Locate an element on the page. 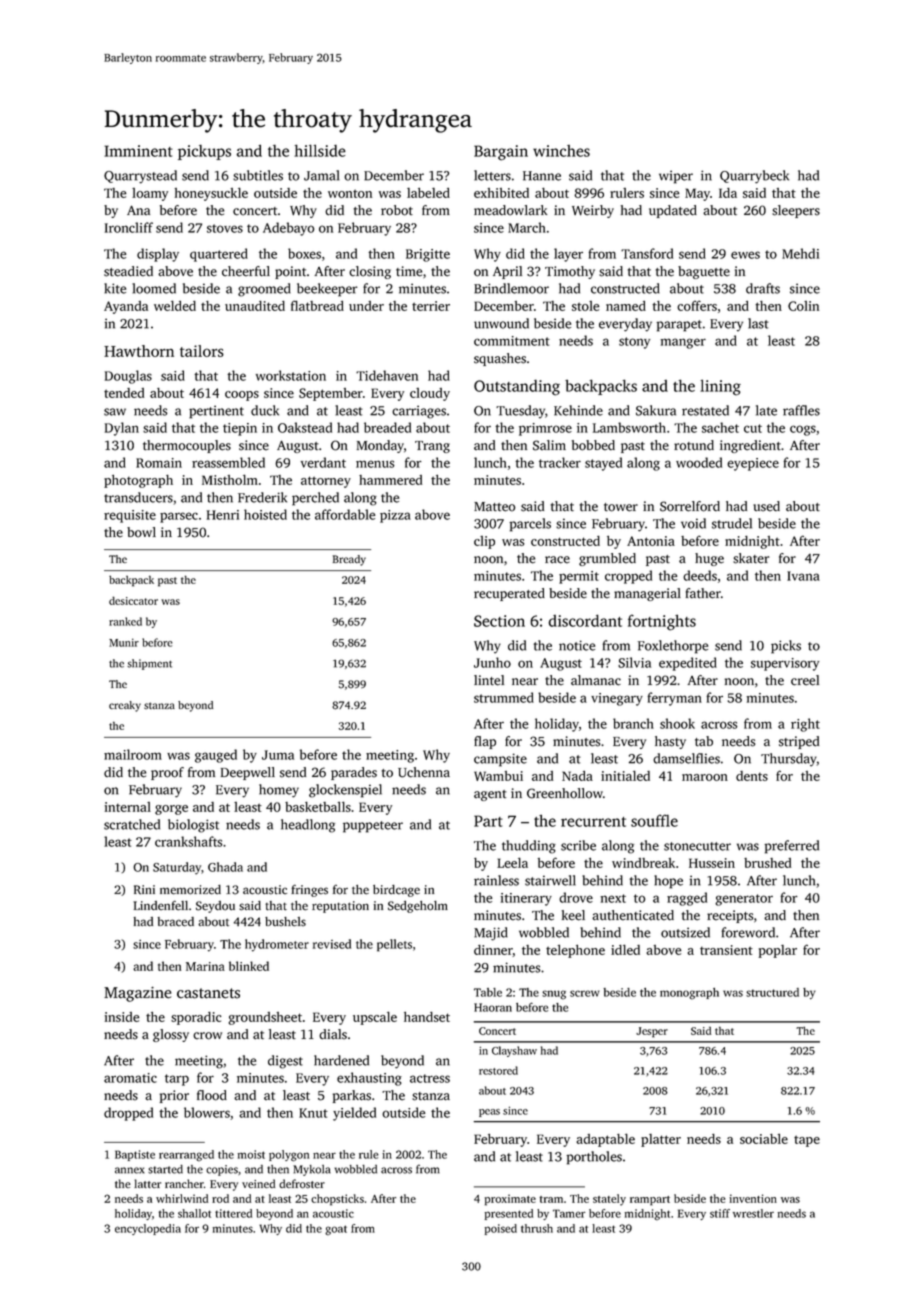 The height and width of the image is (1308, 924). fringes is located at coordinates (309, 890).
